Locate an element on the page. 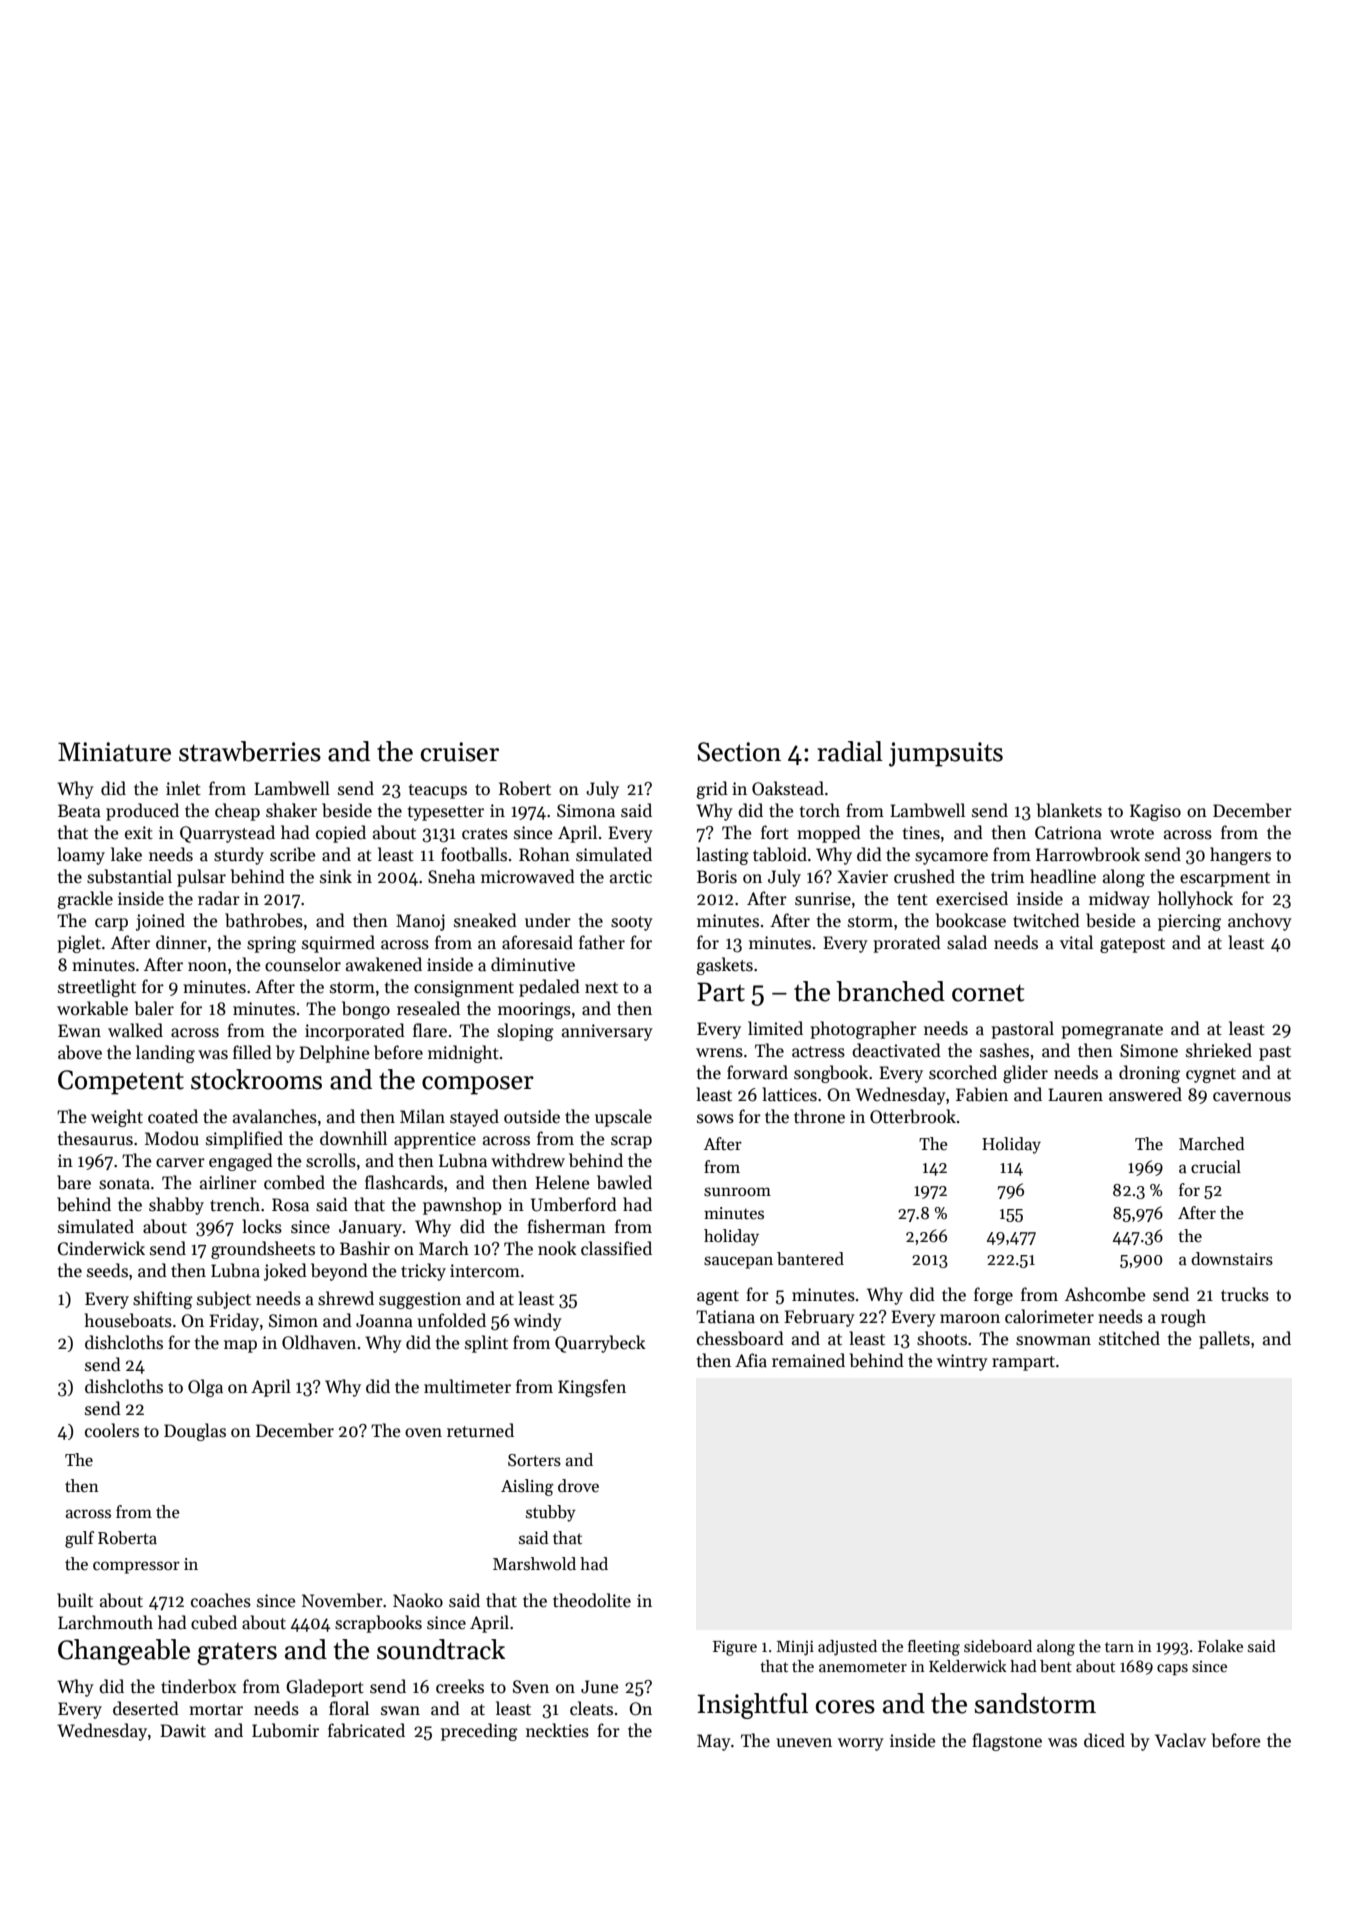 This image has height=1908, width=1349. Gladeport is located at coordinates (325, 1688).
